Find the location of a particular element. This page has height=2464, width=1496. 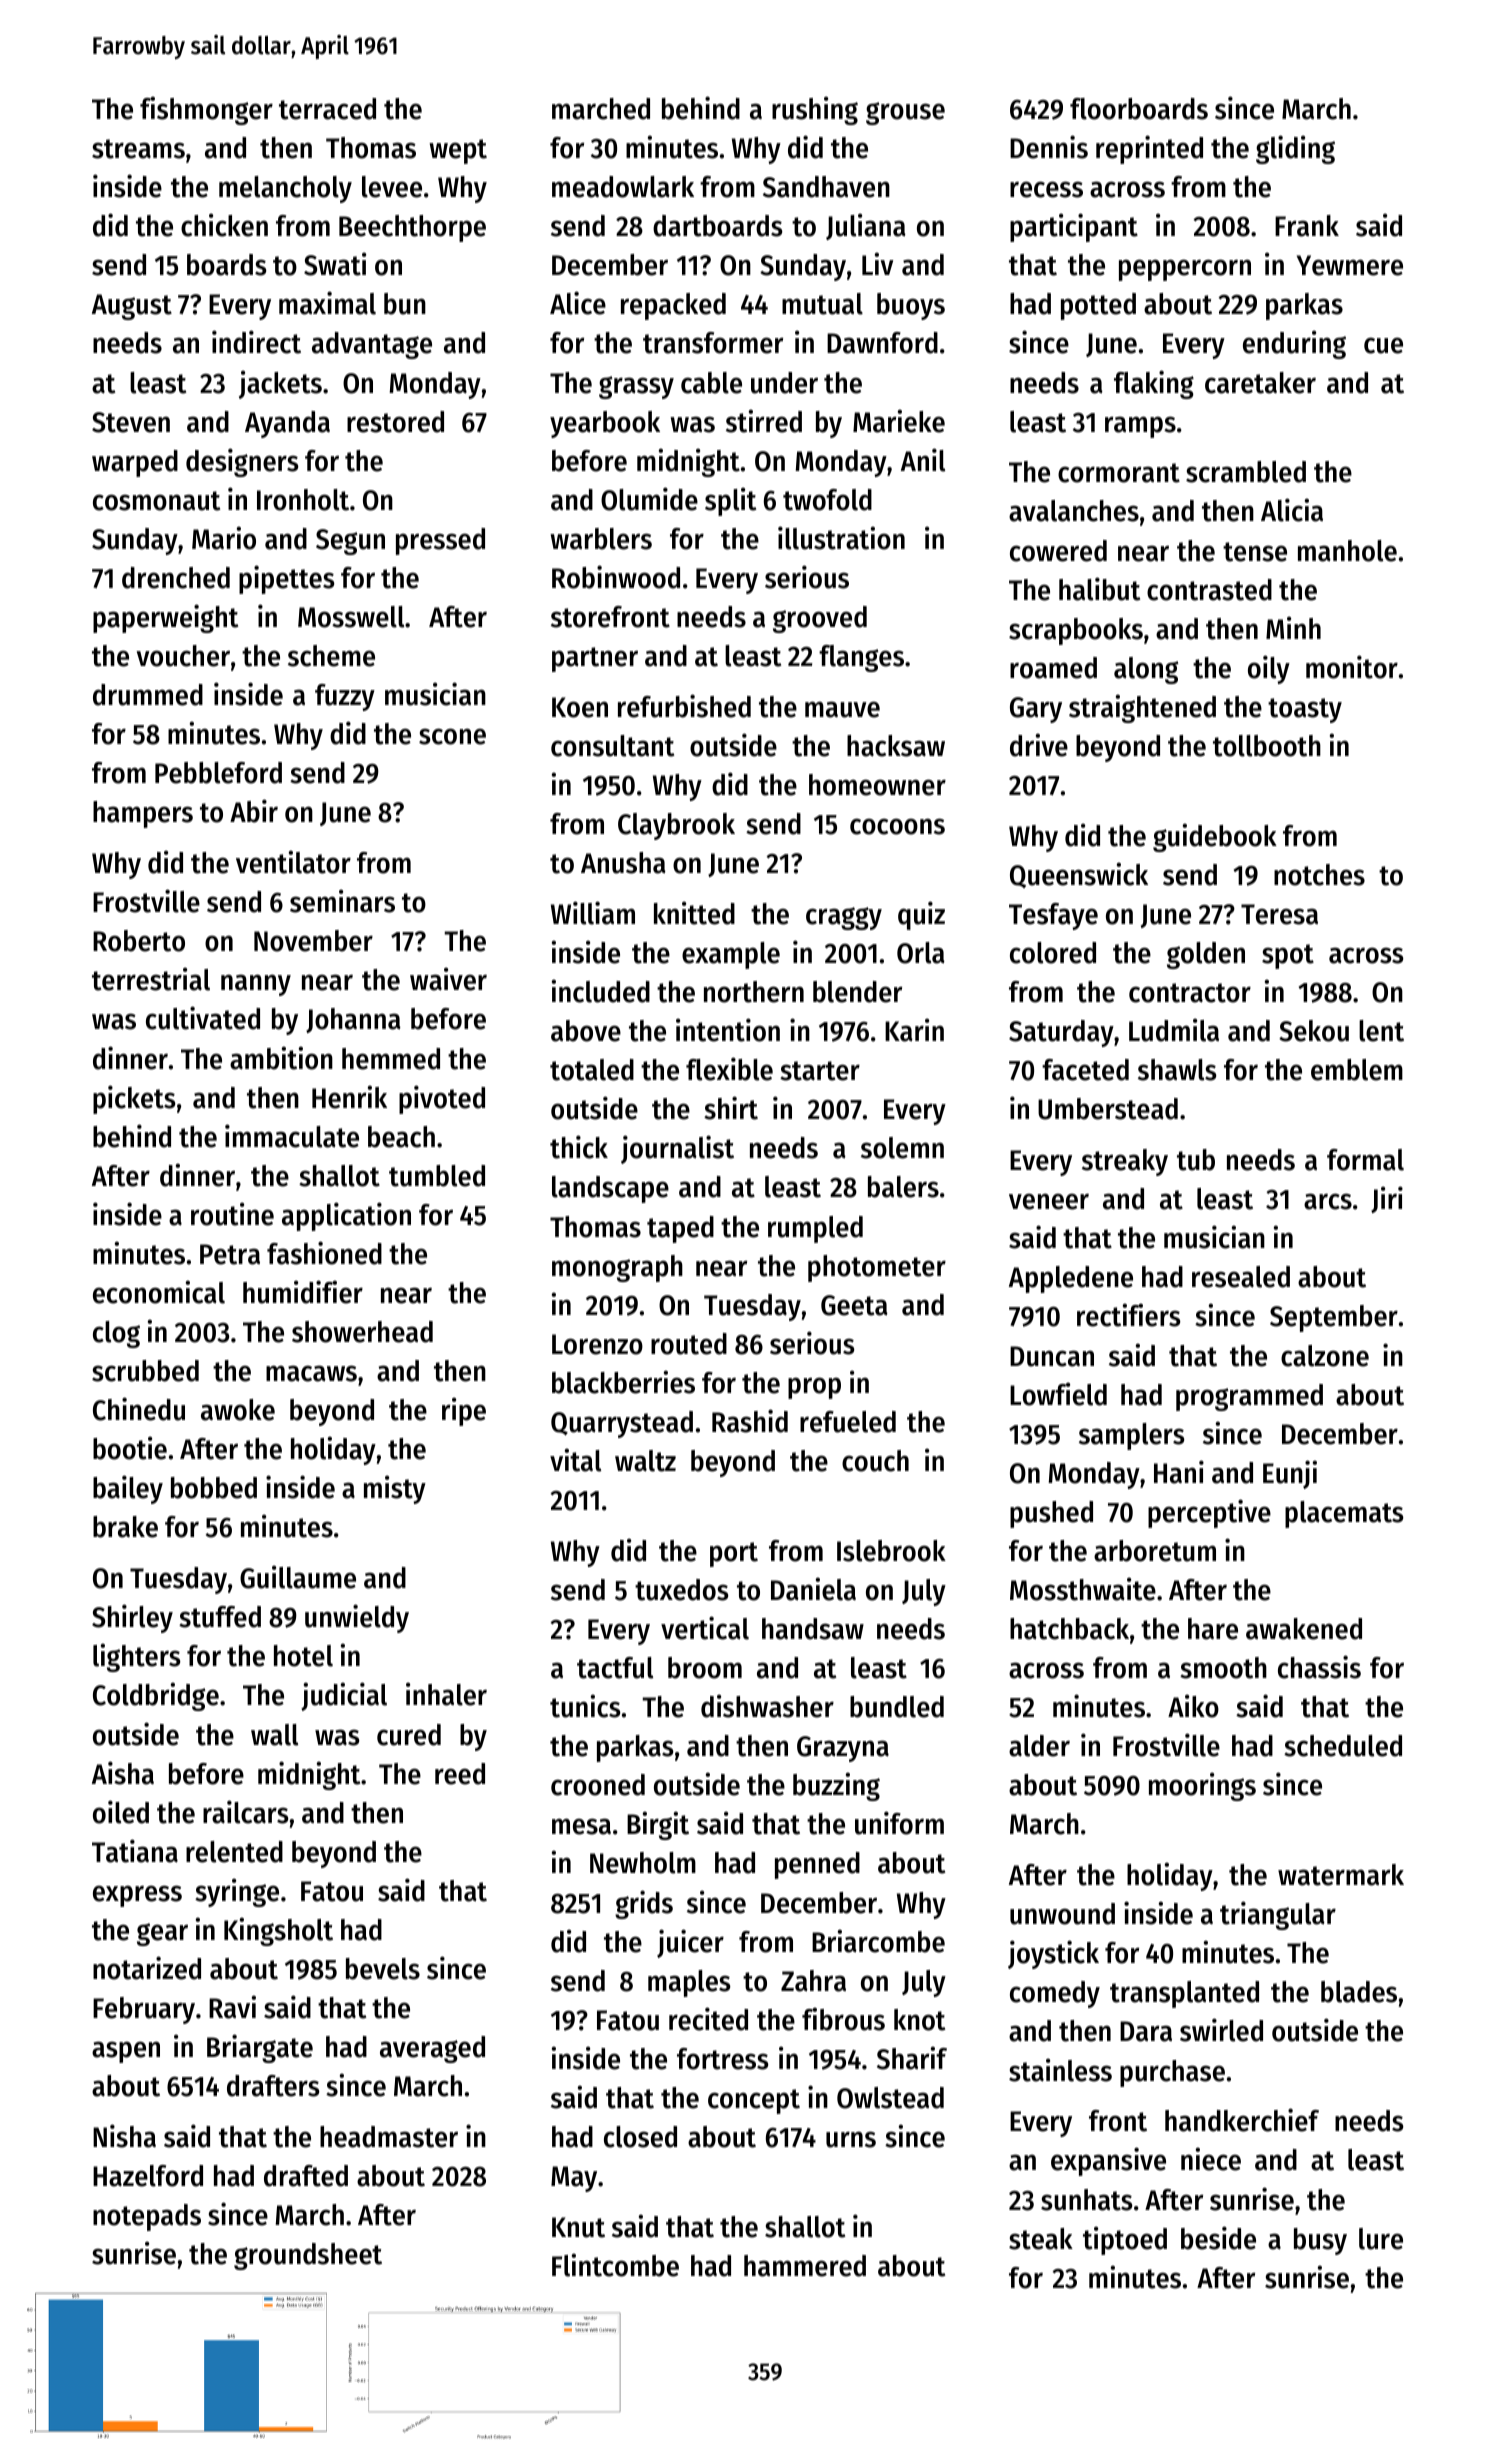

terraced is located at coordinates (327, 109).
